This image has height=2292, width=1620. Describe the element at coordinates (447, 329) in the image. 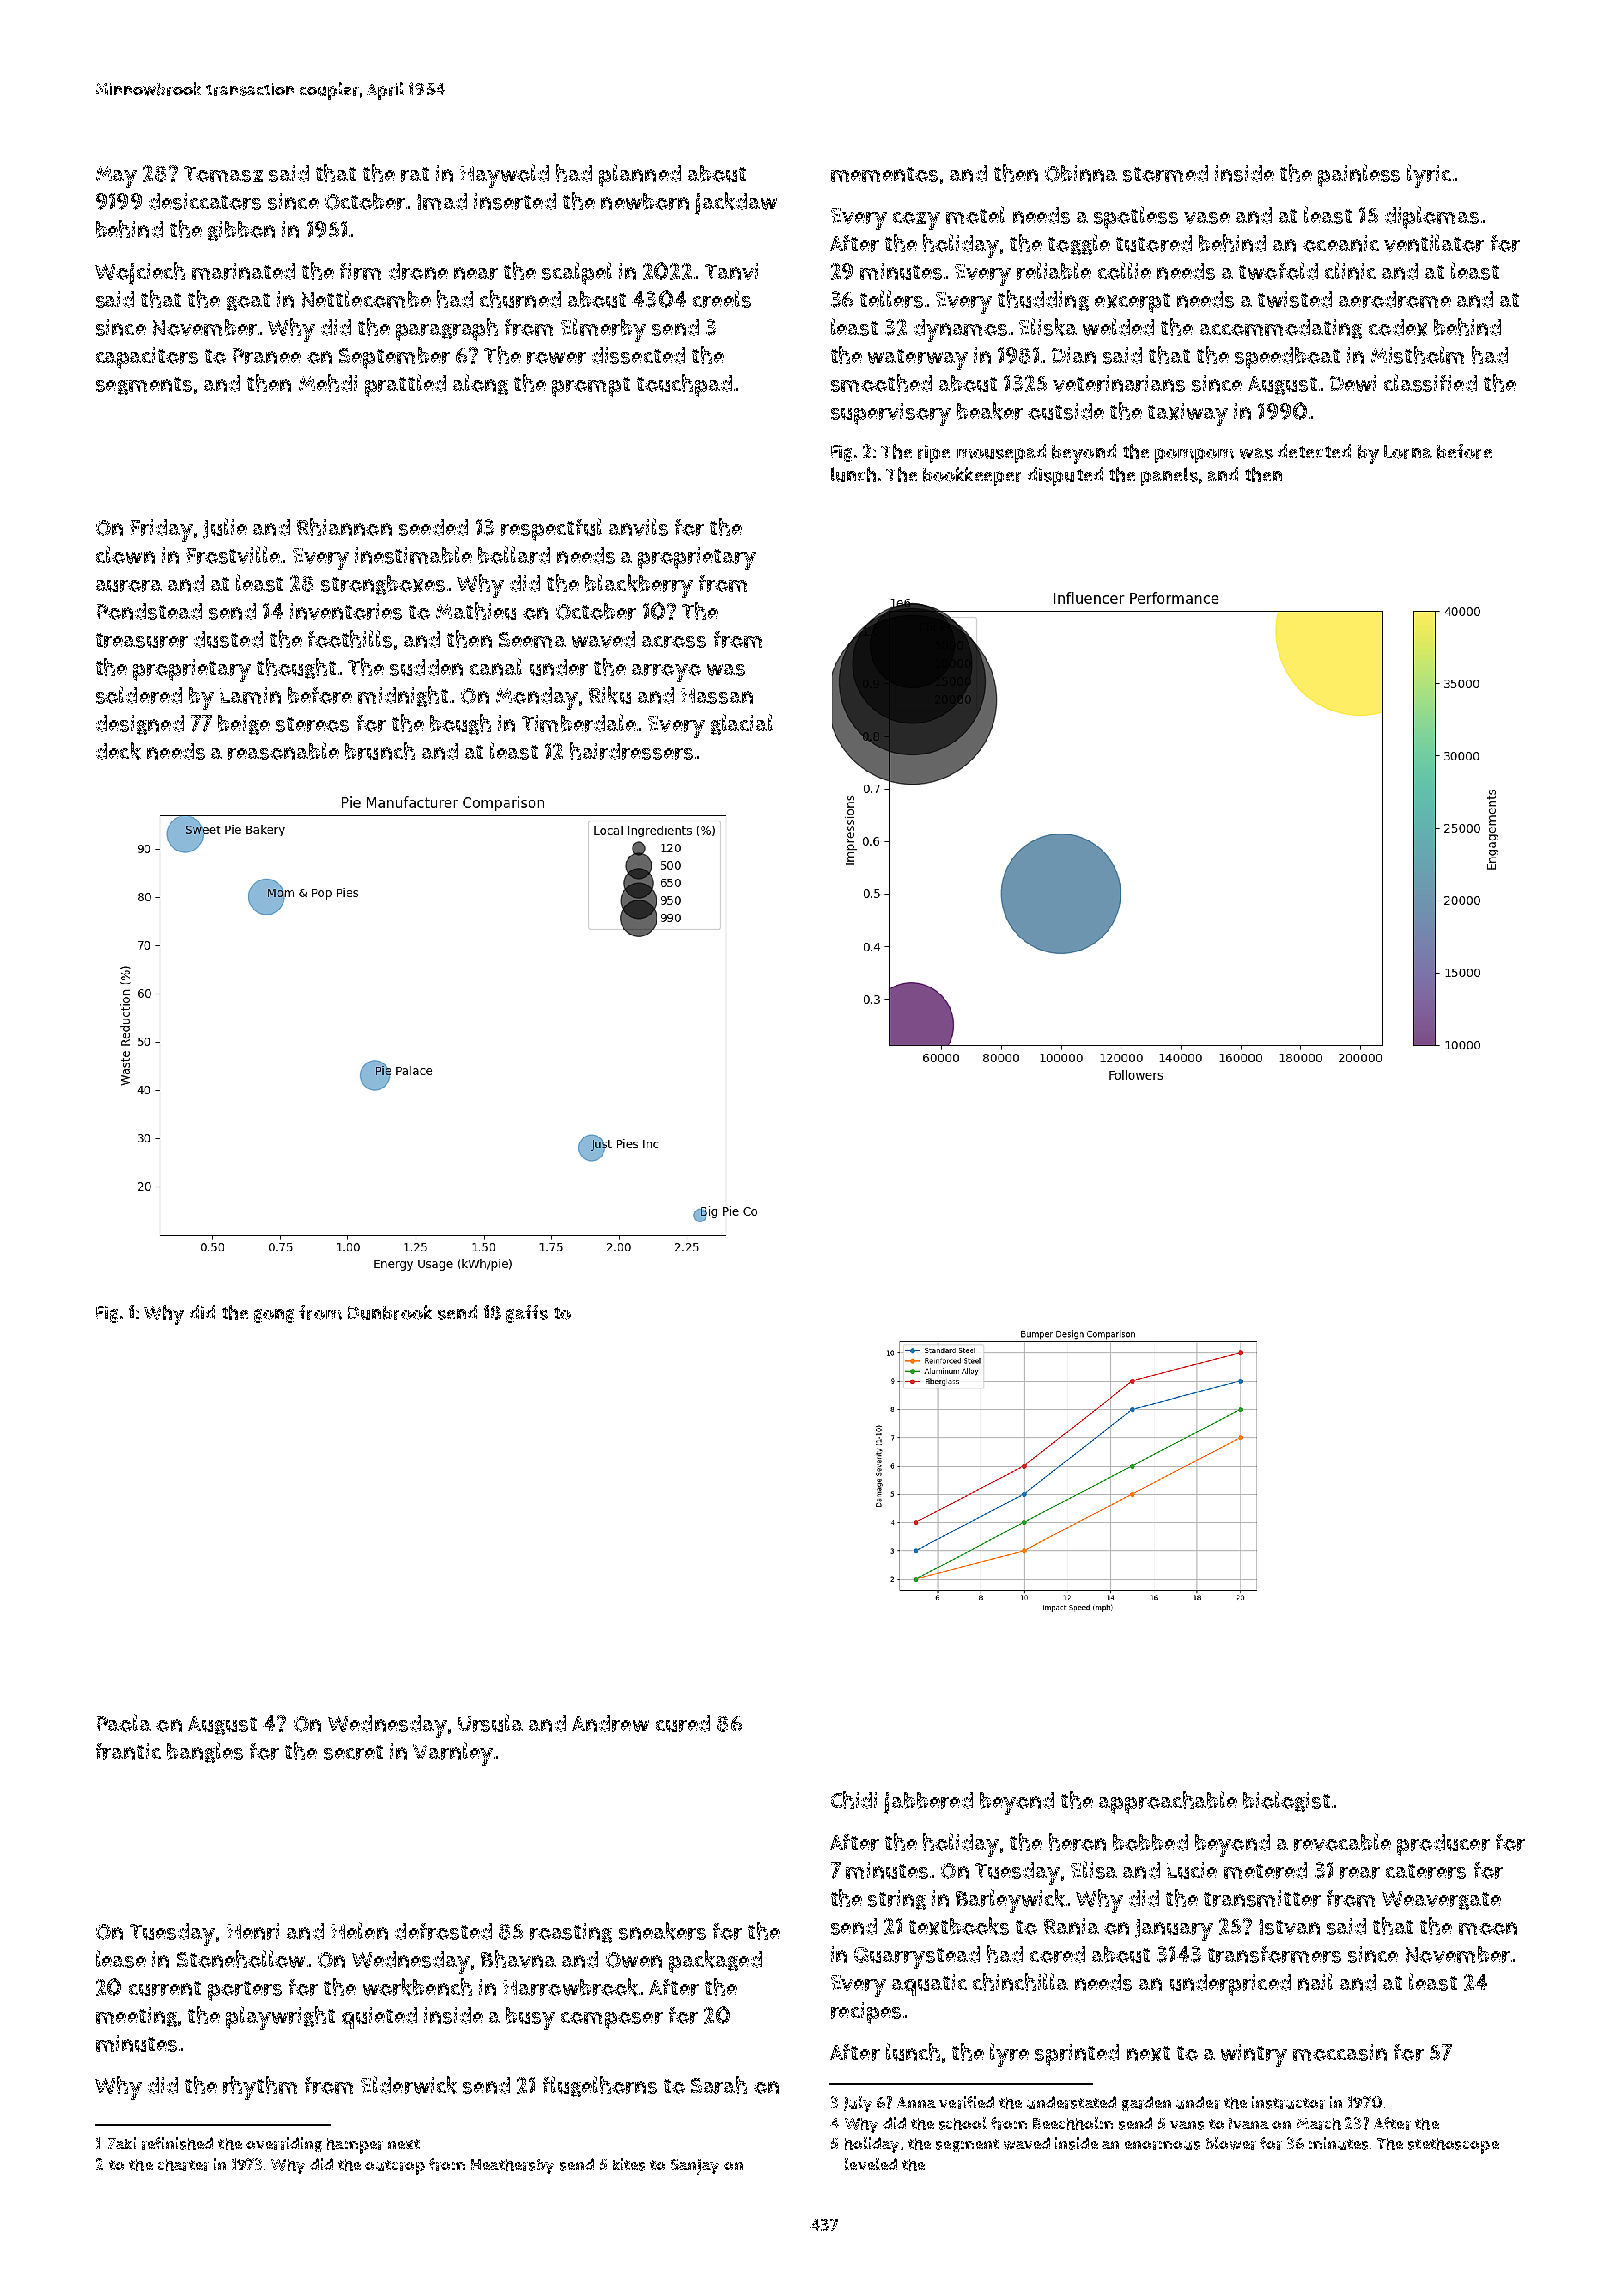

I see `paragraph` at that location.
